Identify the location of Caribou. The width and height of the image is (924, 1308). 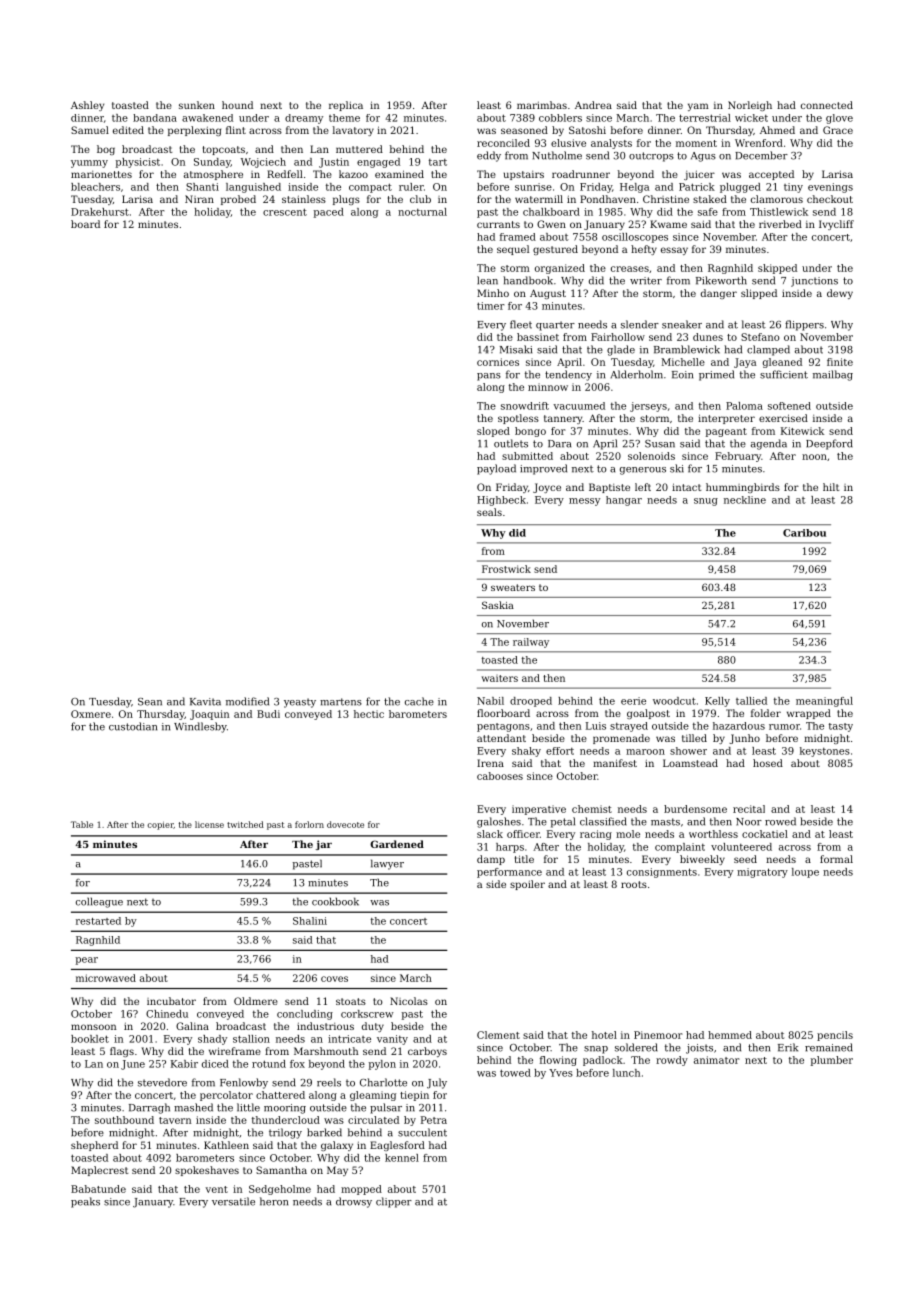
(804, 533).
